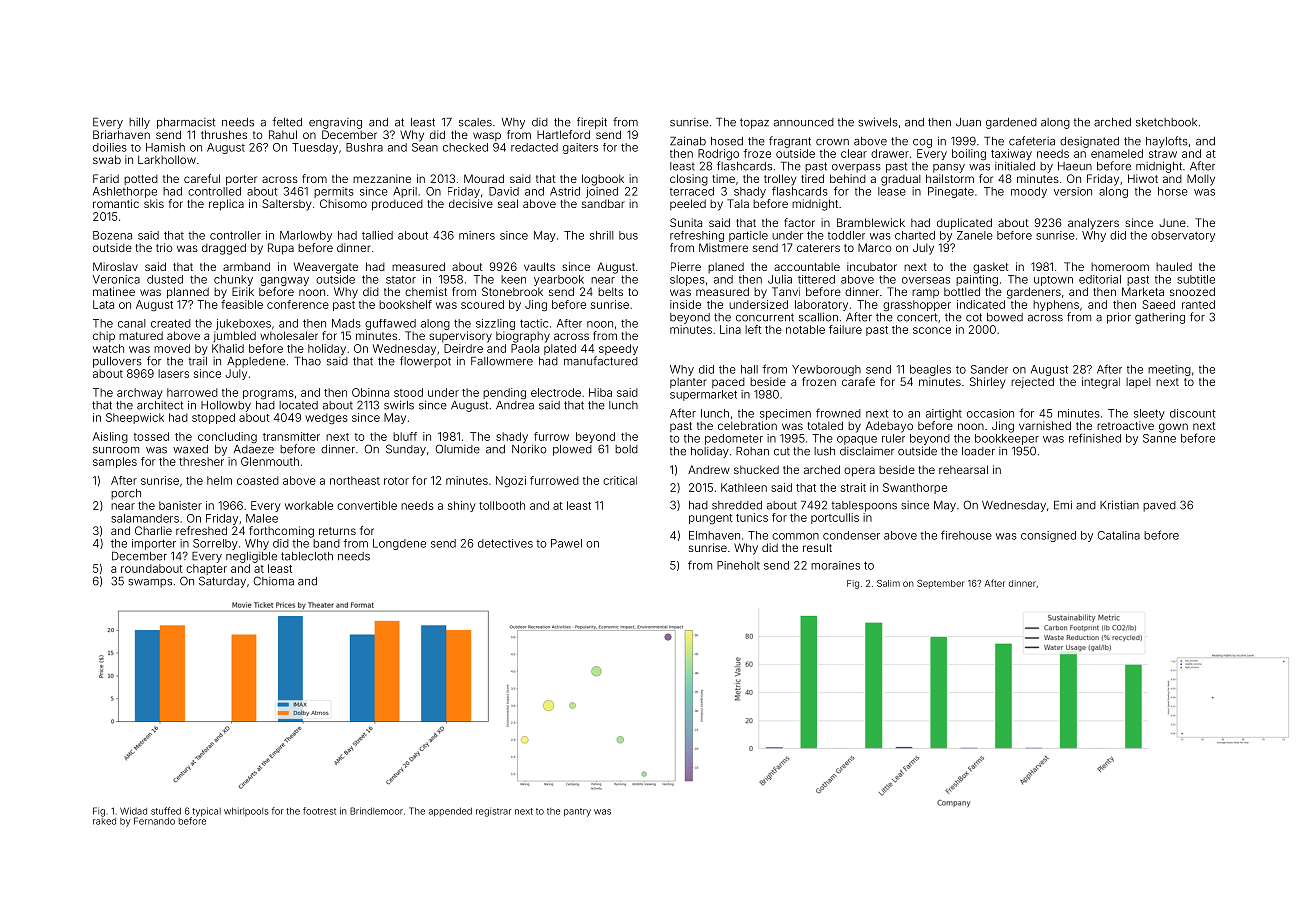 The height and width of the screenshot is (924, 1308). Describe the element at coordinates (785, 414) in the screenshot. I see `specimen` at that location.
